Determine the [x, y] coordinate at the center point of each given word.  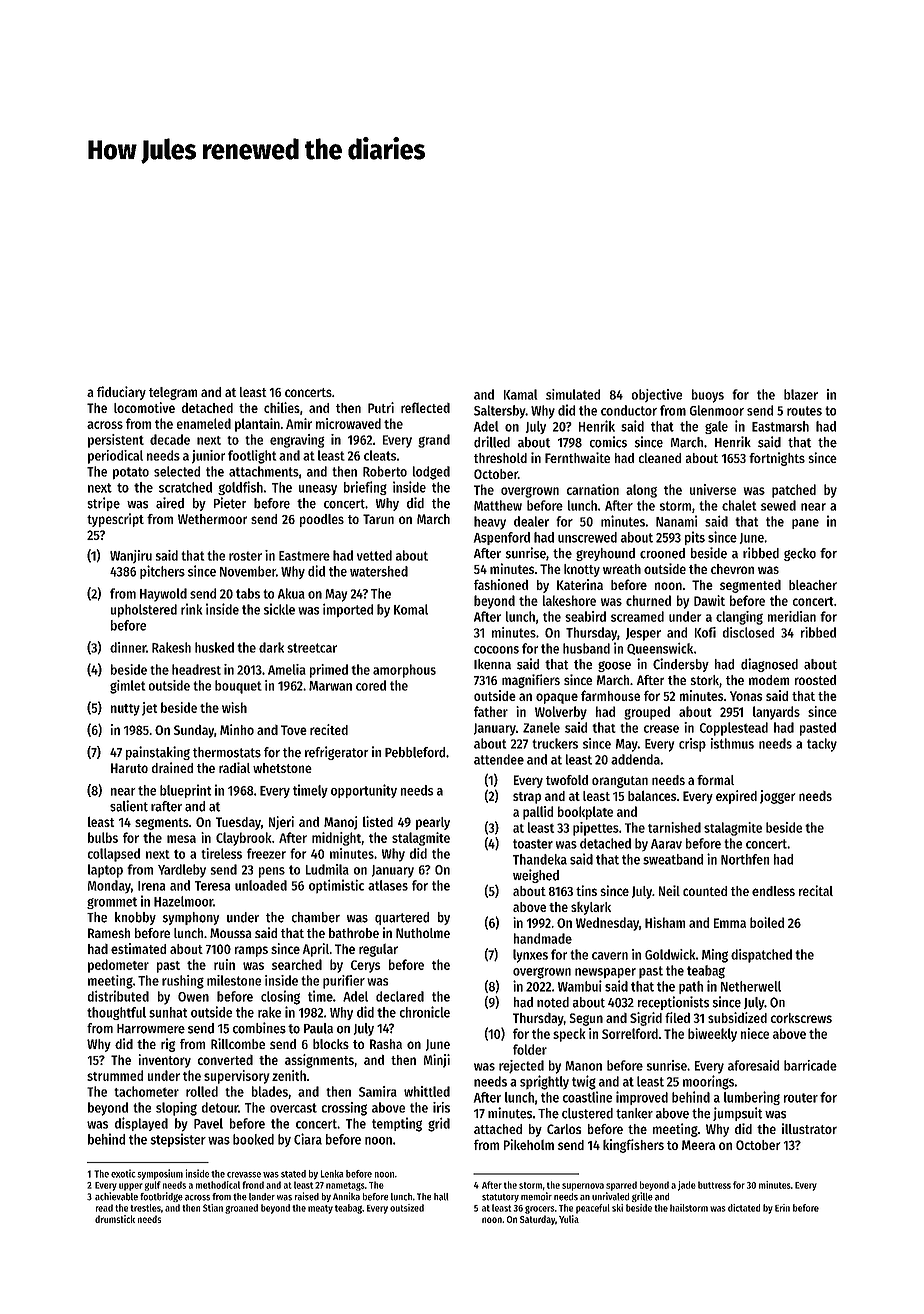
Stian [213, 1208]
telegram [173, 393]
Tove [294, 730]
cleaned [660, 458]
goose [614, 666]
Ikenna [492, 664]
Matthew [498, 505]
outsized [407, 1208]
